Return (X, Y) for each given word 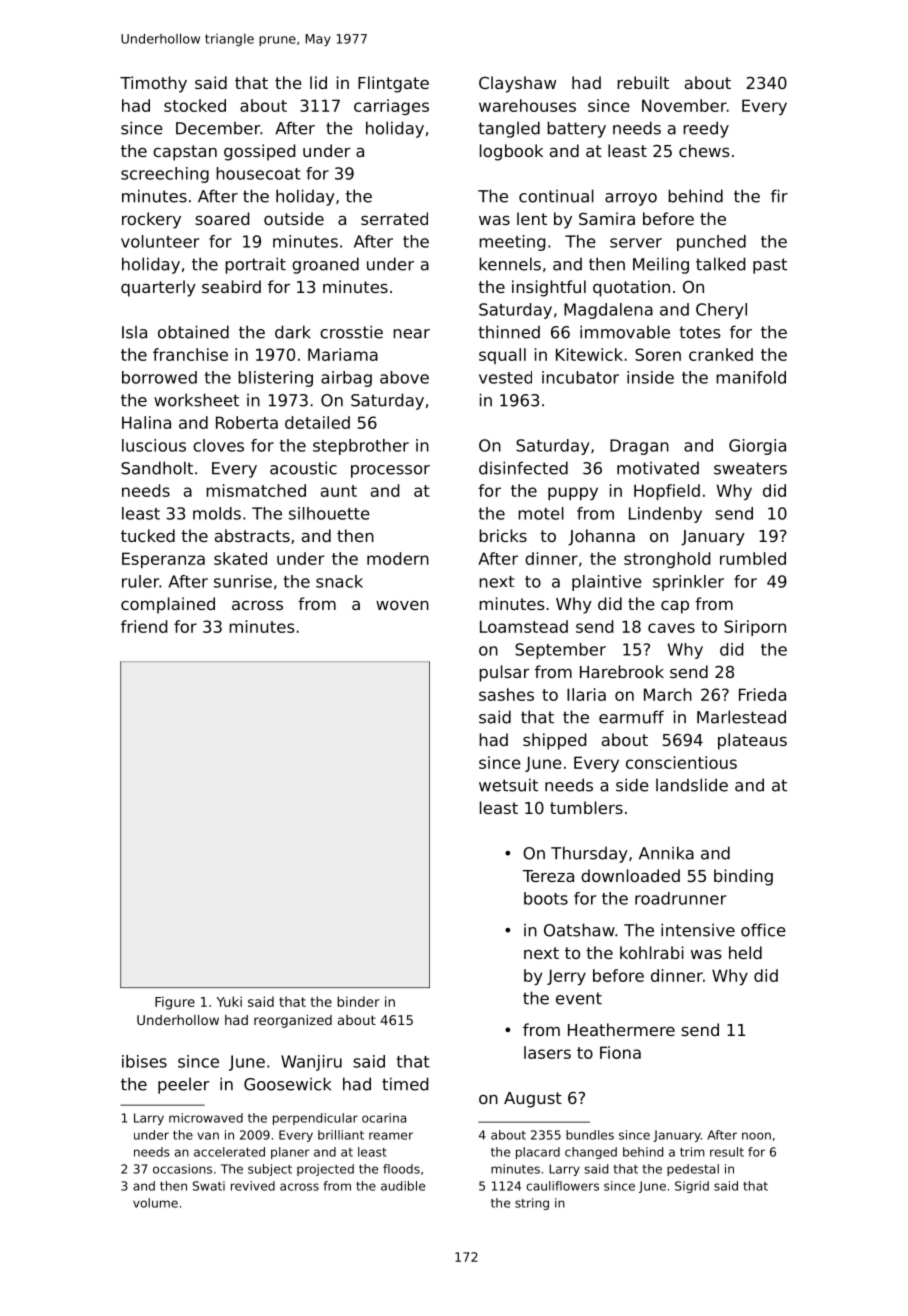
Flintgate (393, 84)
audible (403, 1186)
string (532, 1204)
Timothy (153, 84)
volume (155, 1203)
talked (720, 264)
